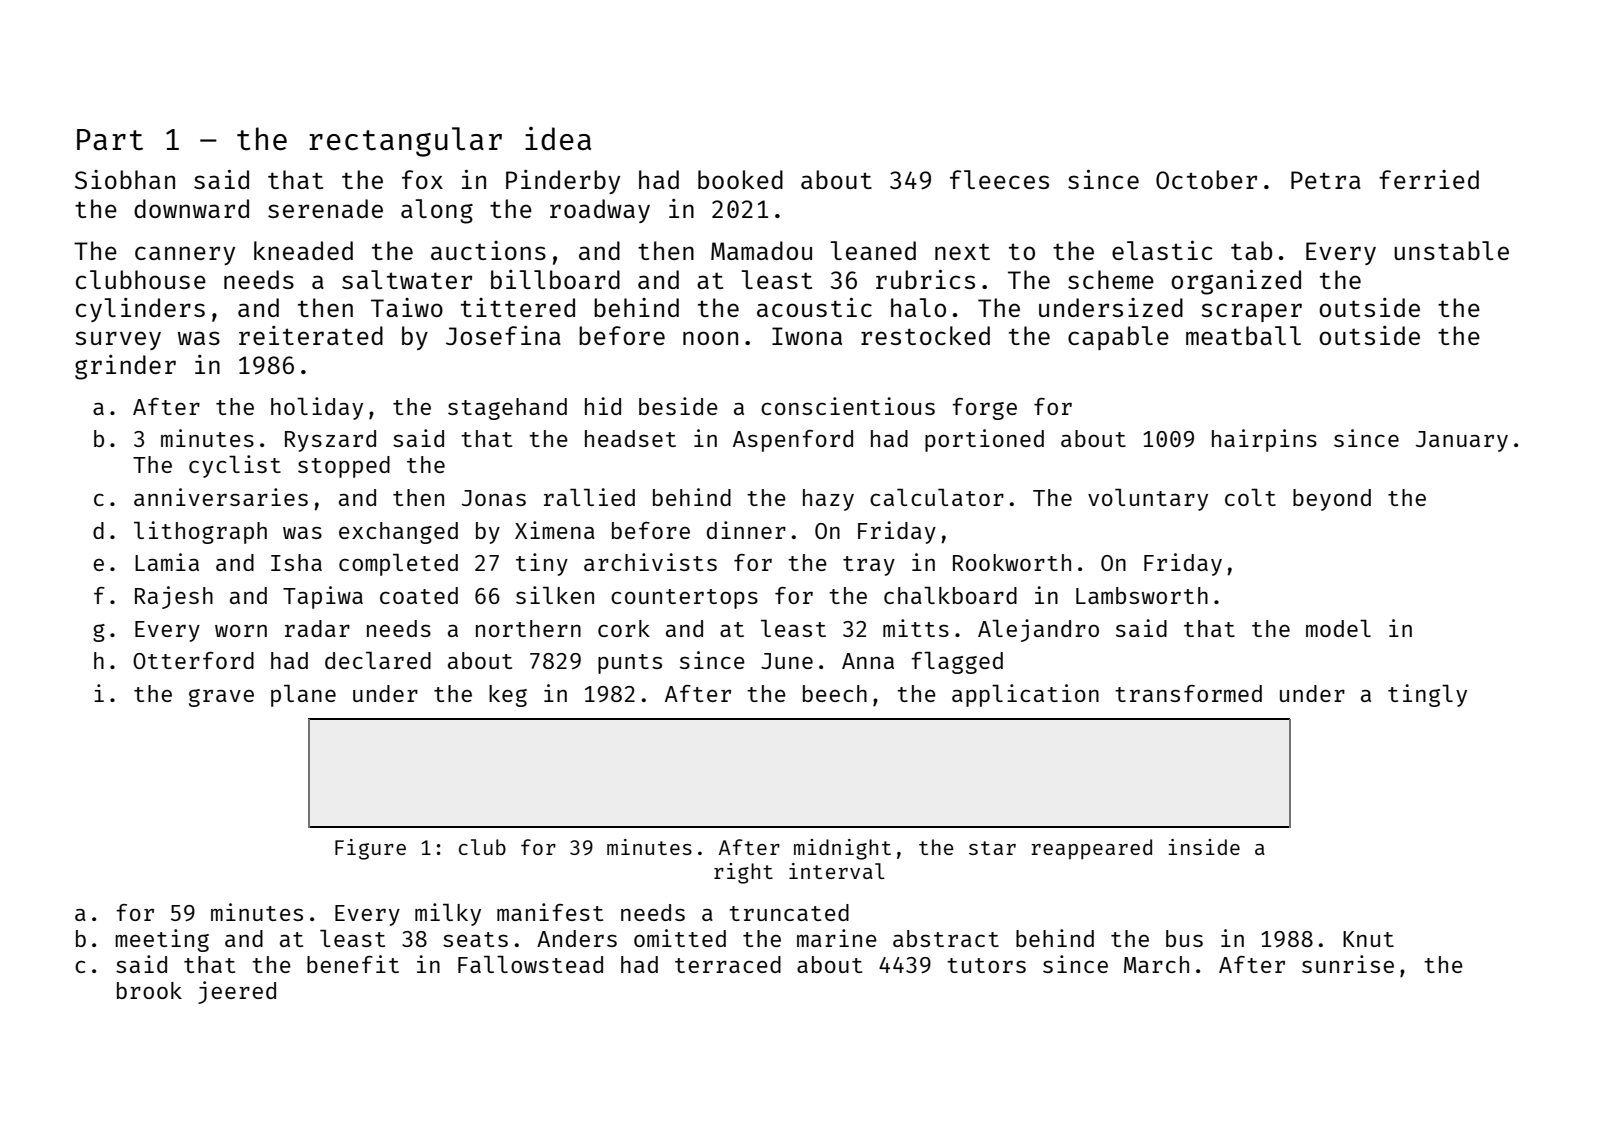 The width and height of the document is (1599, 1131). Describe the element at coordinates (110, 139) in the document. I see `Part` at that location.
